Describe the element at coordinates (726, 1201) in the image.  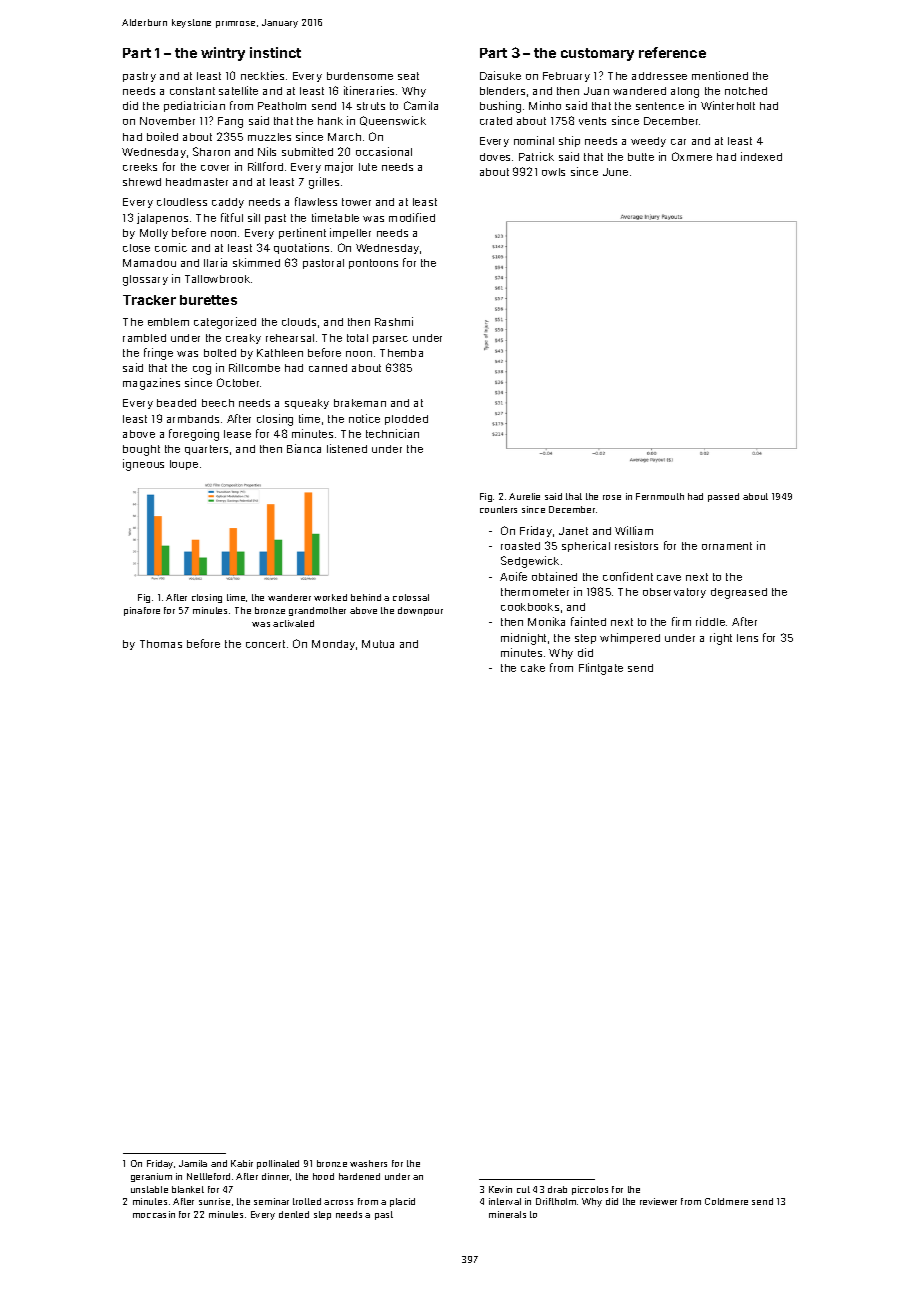
I see `Coldmere` at that location.
